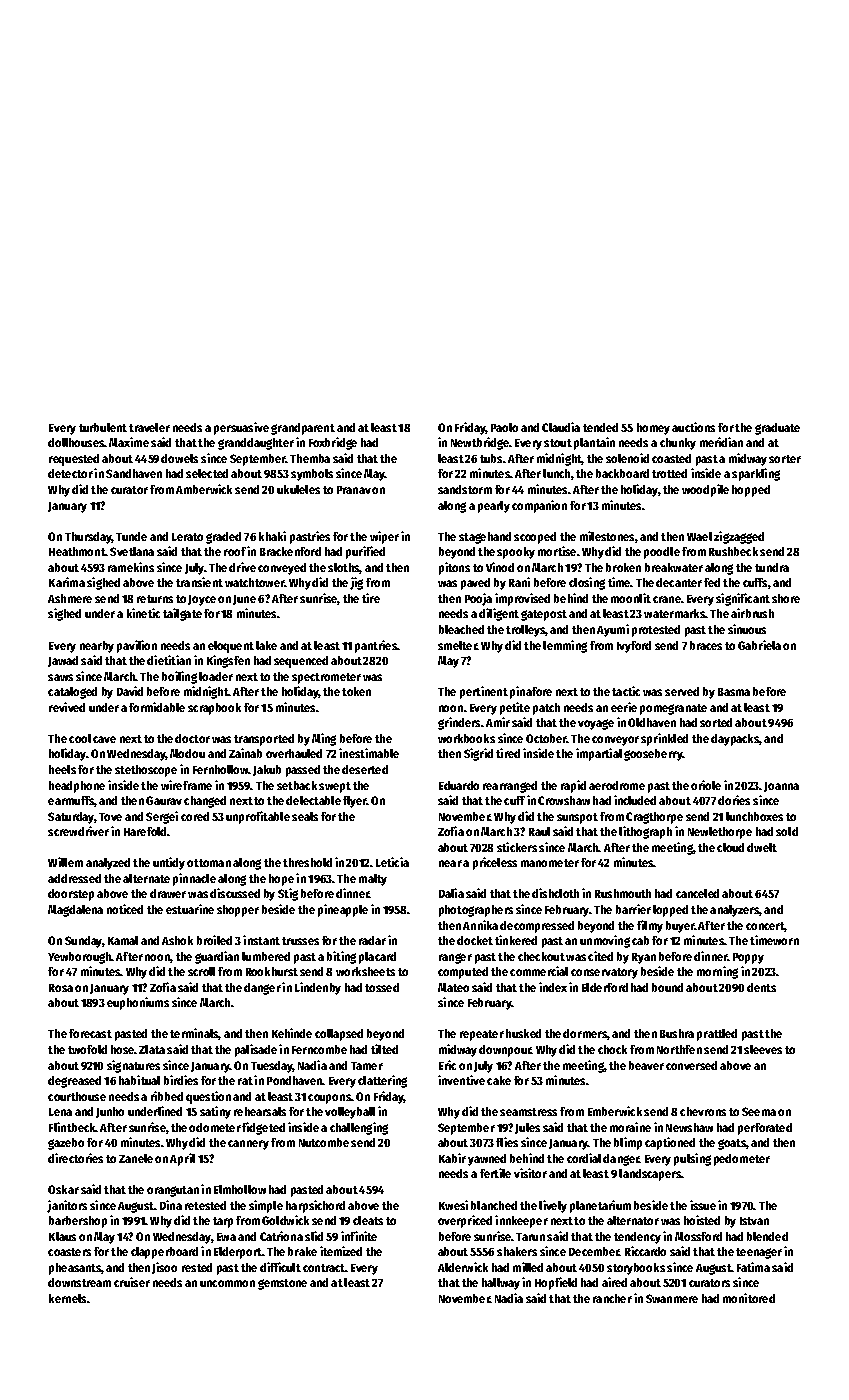 The width and height of the screenshot is (849, 1400). Describe the element at coordinates (227, 1283) in the screenshot. I see `uncommon` at that location.
